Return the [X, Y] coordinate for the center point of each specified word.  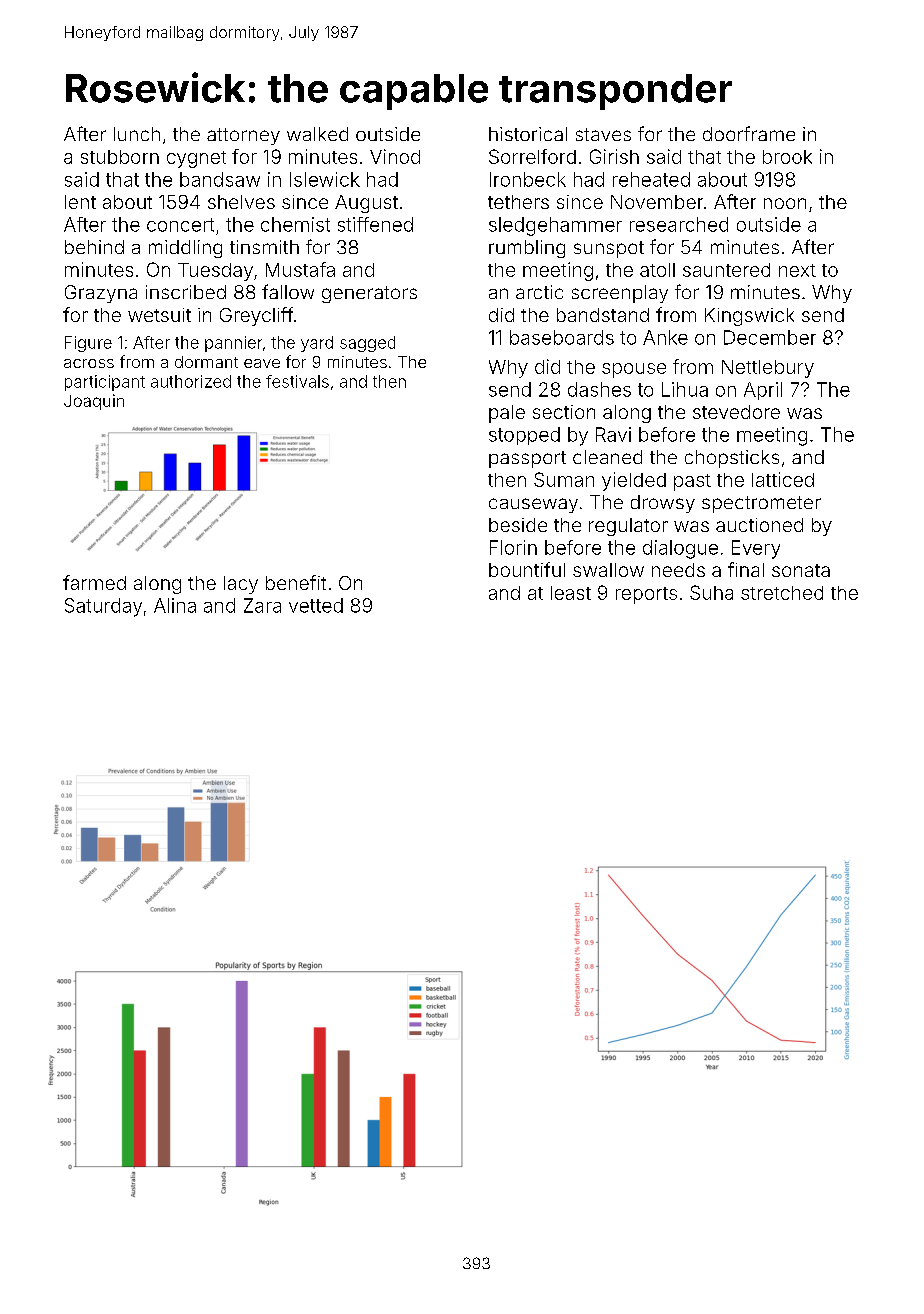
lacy [241, 585]
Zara [262, 605]
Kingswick [749, 317]
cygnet [196, 159]
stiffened [375, 224]
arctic [539, 292]
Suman [564, 479]
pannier [233, 344]
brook [787, 157]
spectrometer [761, 504]
